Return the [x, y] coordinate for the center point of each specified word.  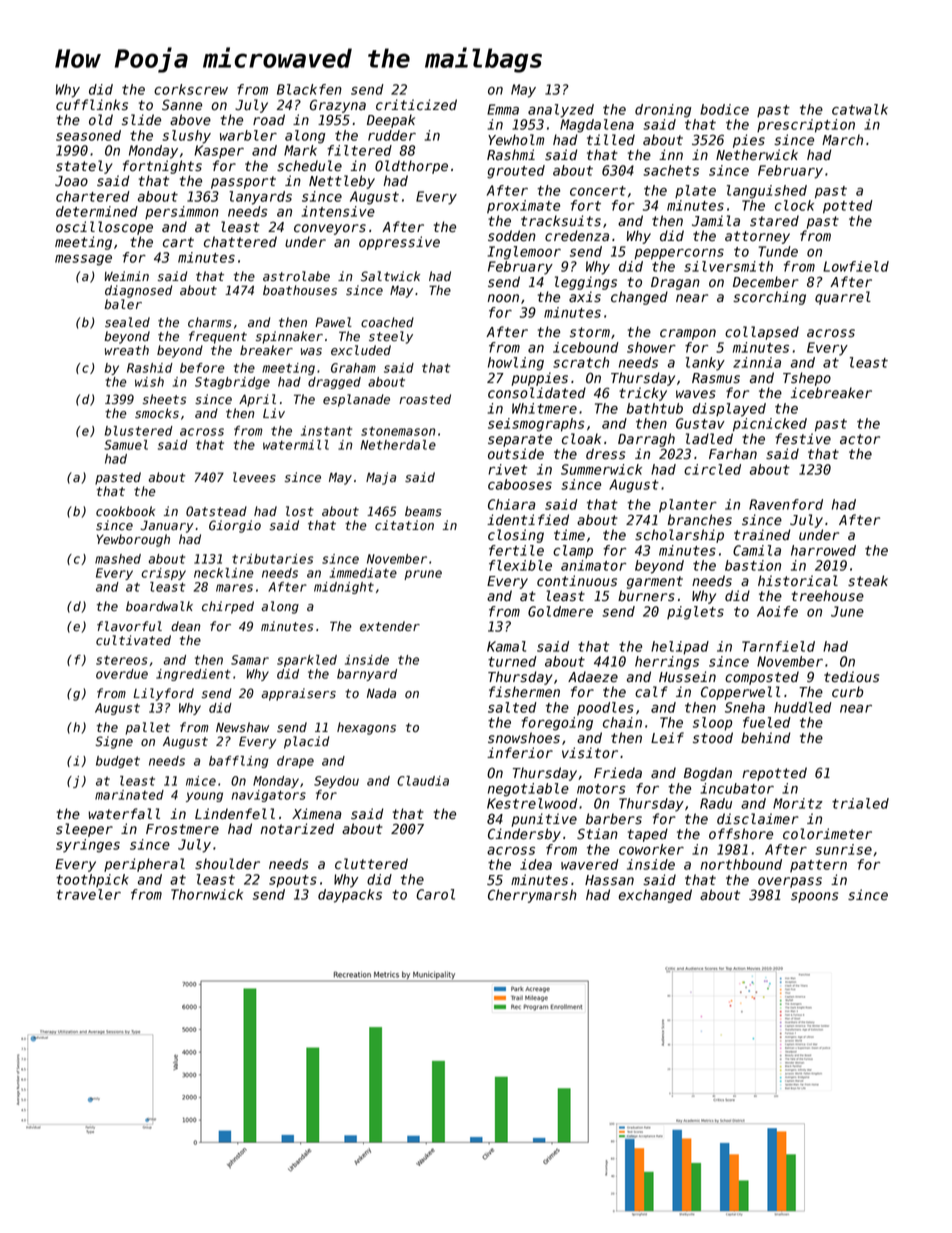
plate [695, 191]
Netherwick [757, 155]
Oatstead [216, 511]
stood [713, 738]
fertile [516, 550]
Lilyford [163, 694]
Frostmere [182, 829]
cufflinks [92, 105]
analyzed [561, 111]
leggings [586, 283]
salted [512, 707]
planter [688, 506]
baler [123, 304]
